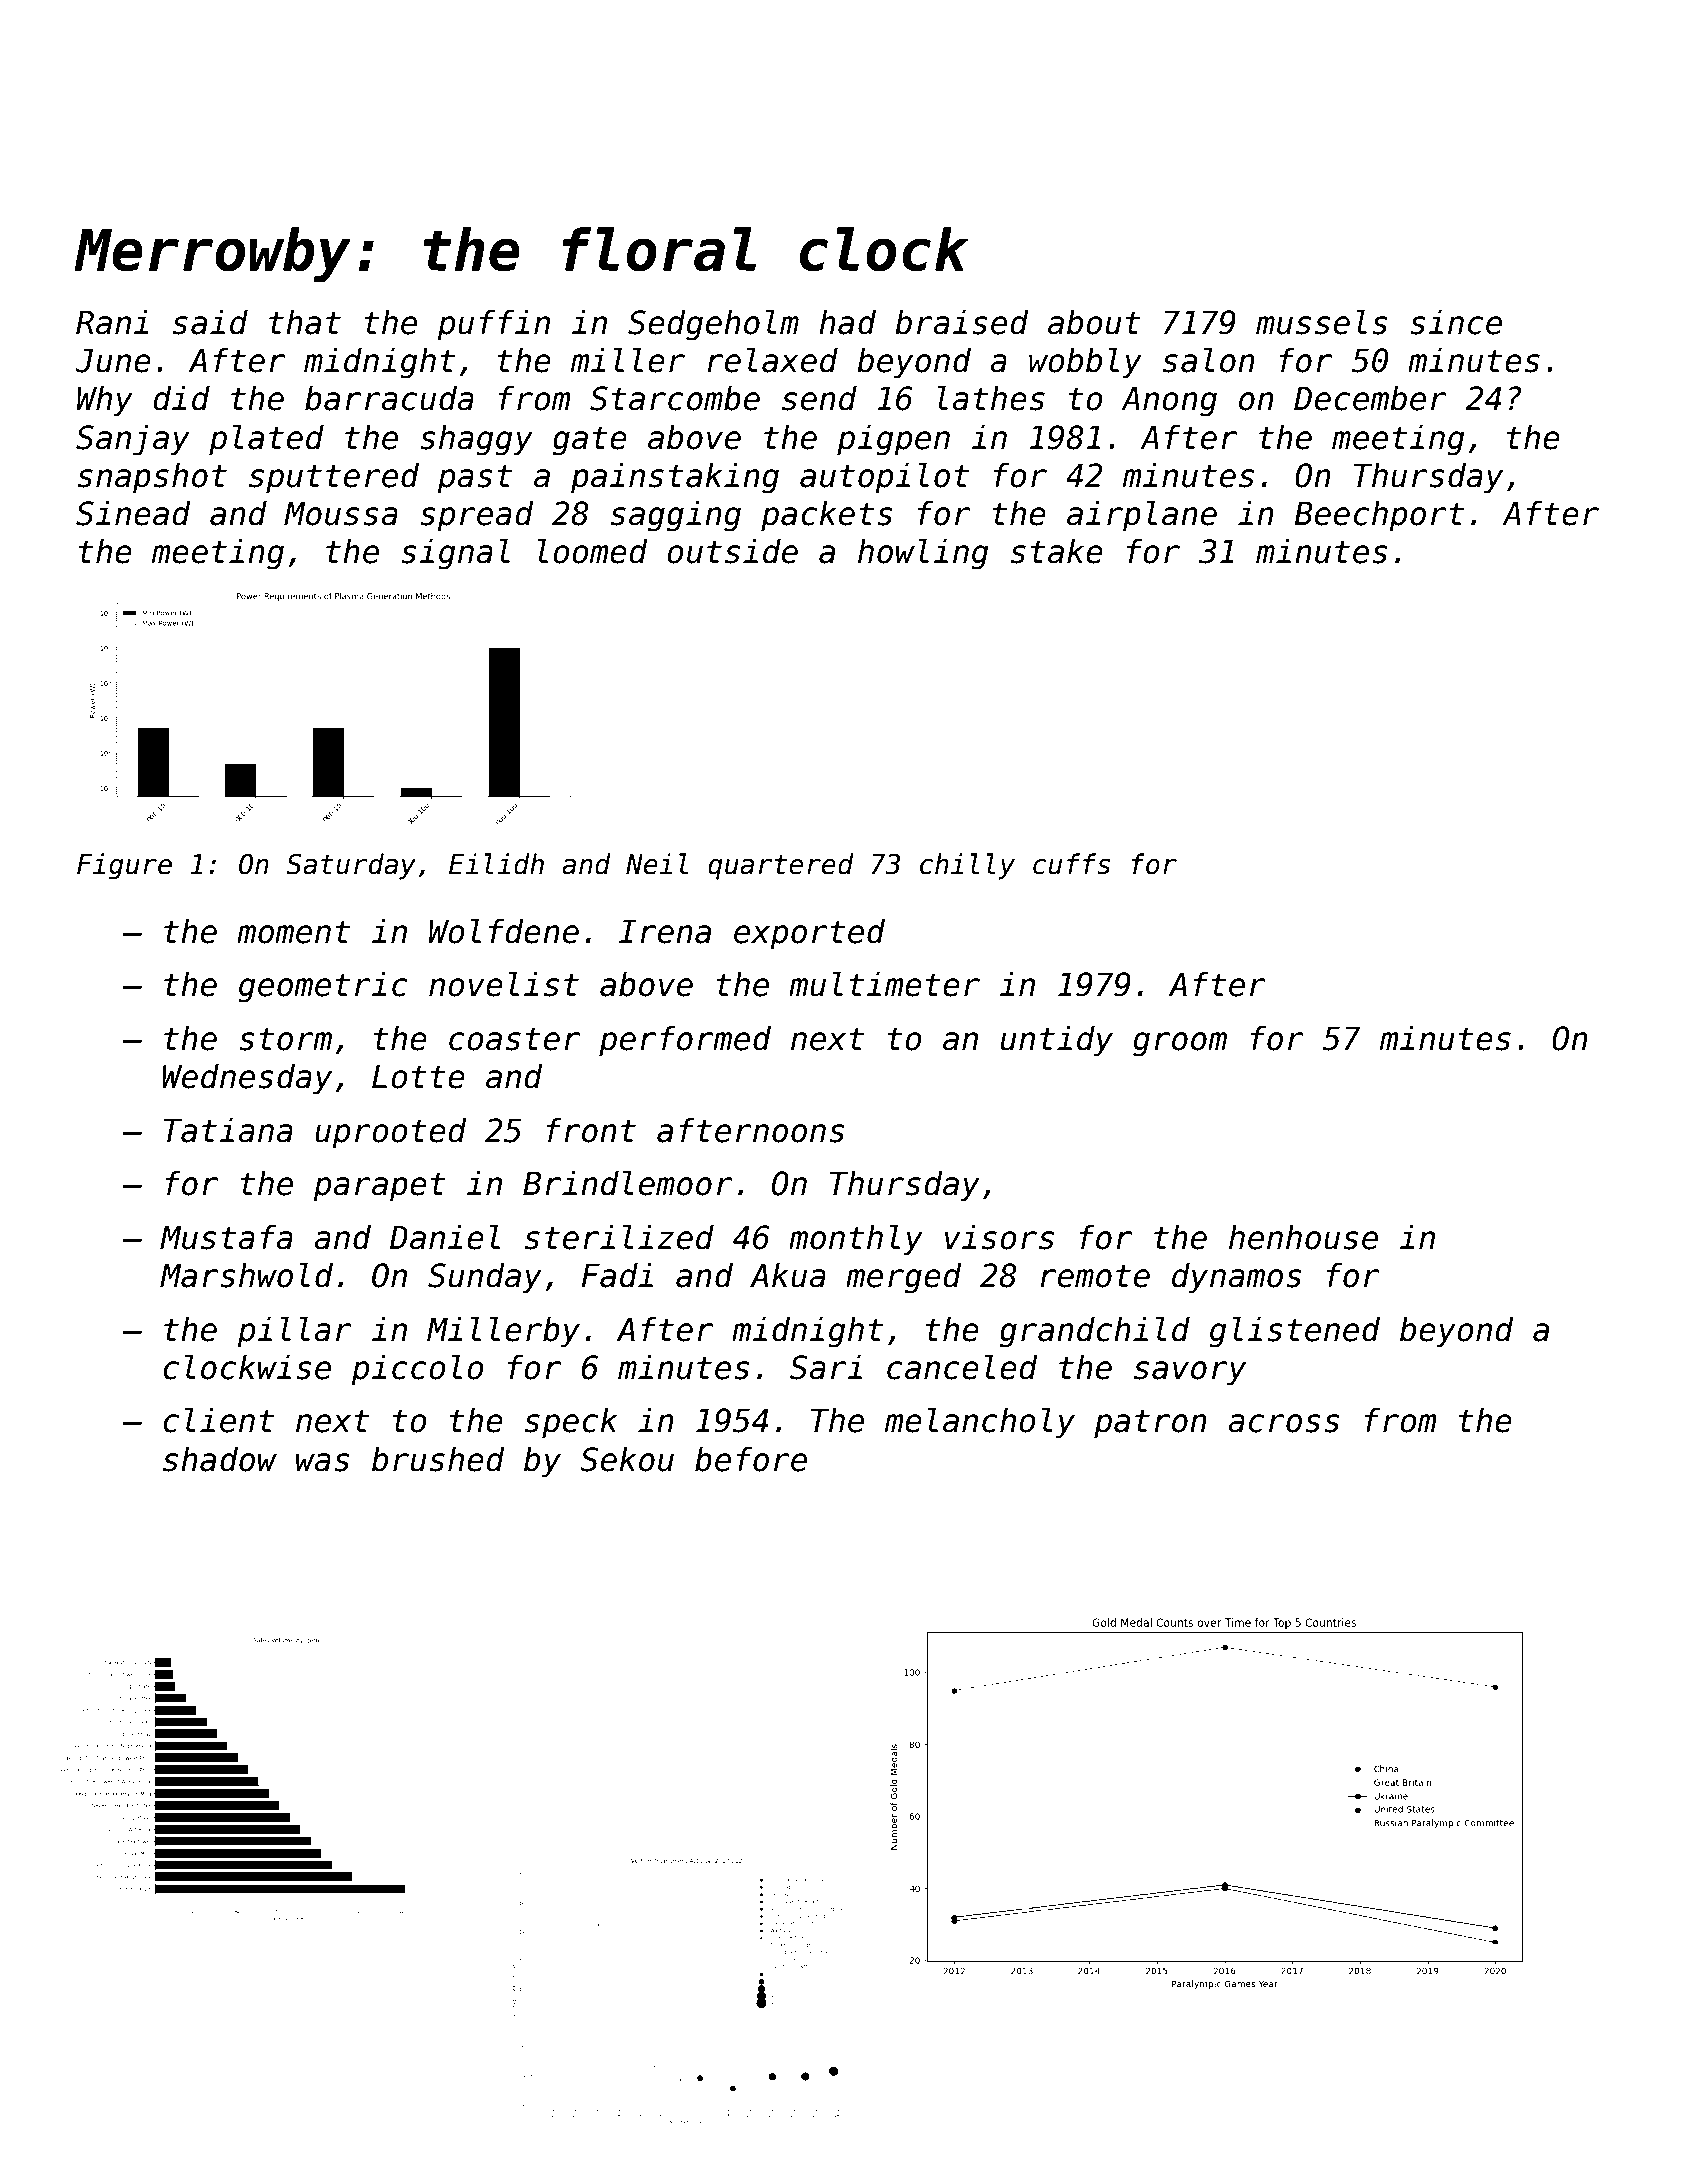  I want to click on since, so click(1456, 322).
